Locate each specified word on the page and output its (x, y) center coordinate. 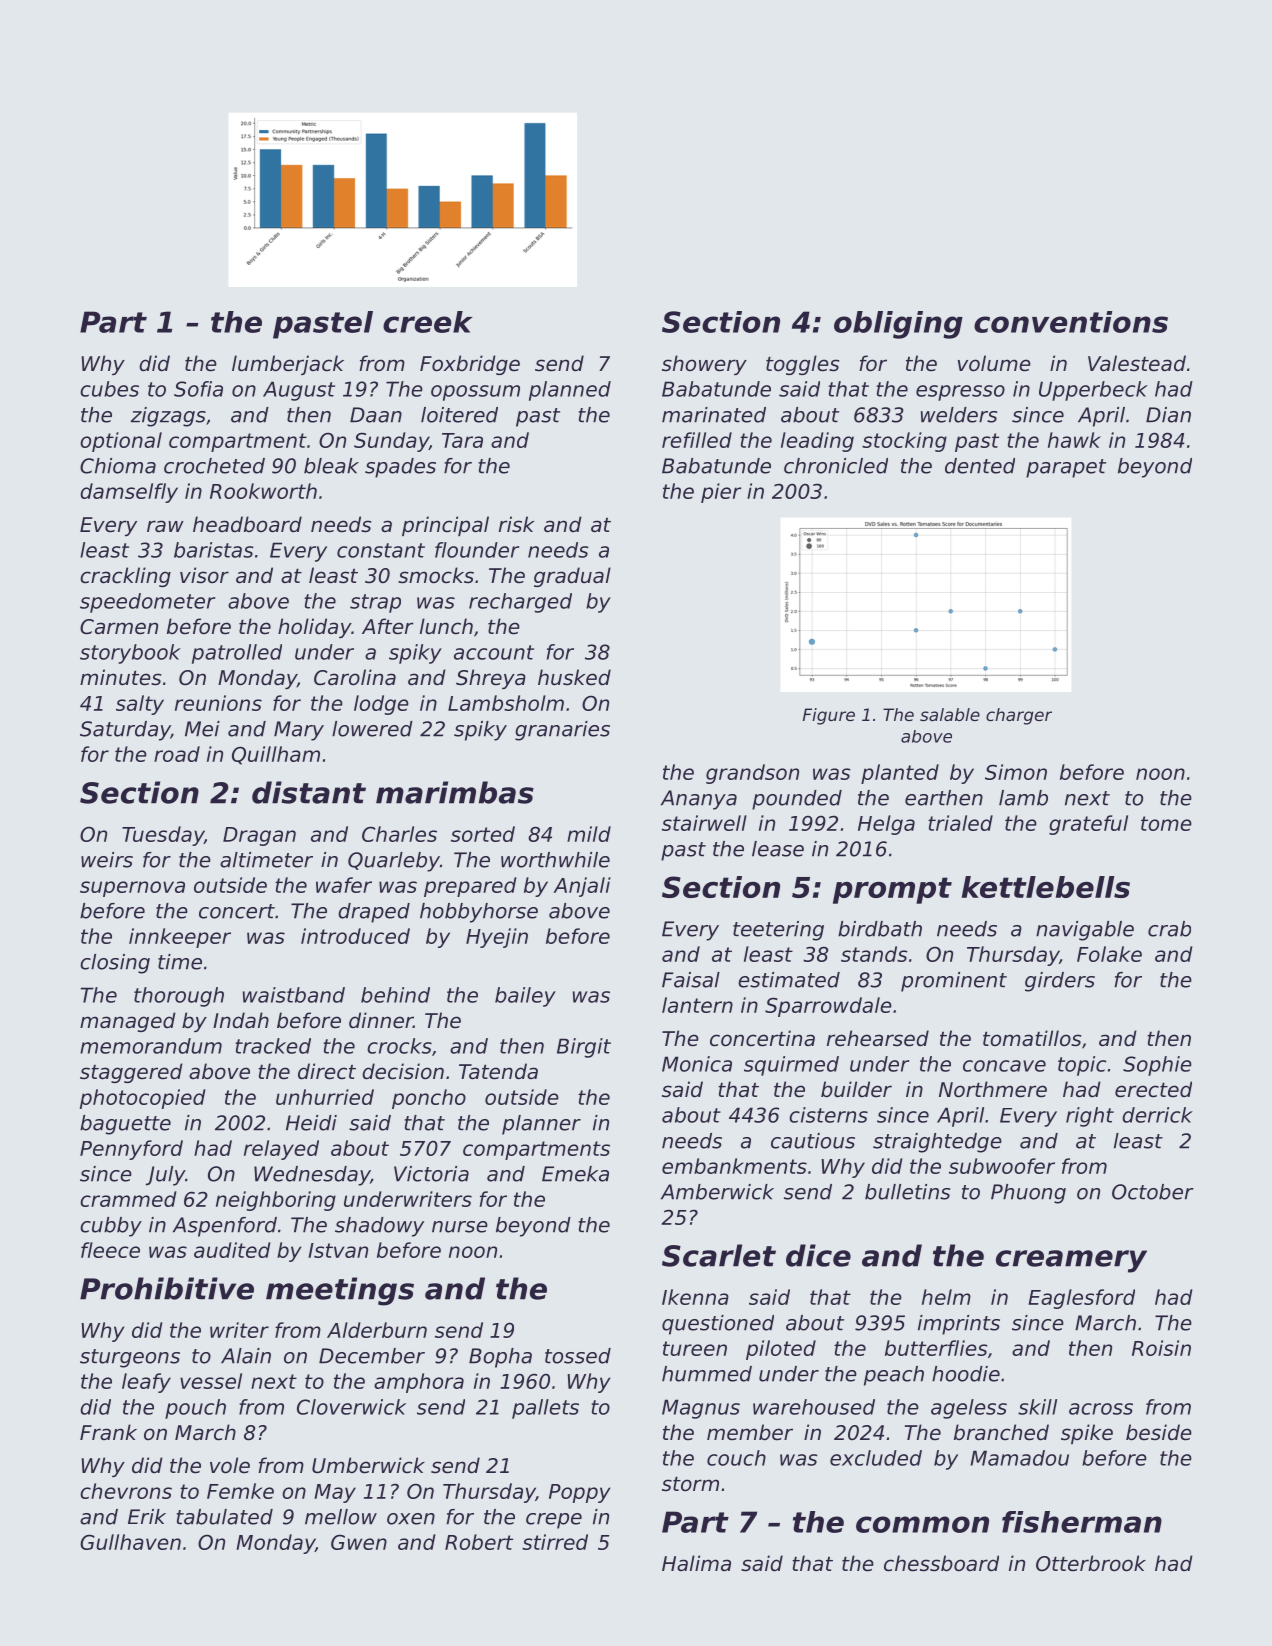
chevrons (126, 1491)
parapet (1066, 468)
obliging (898, 325)
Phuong (1028, 1194)
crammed (128, 1199)
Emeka (575, 1174)
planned (570, 391)
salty (140, 705)
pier (721, 493)
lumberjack (288, 365)
